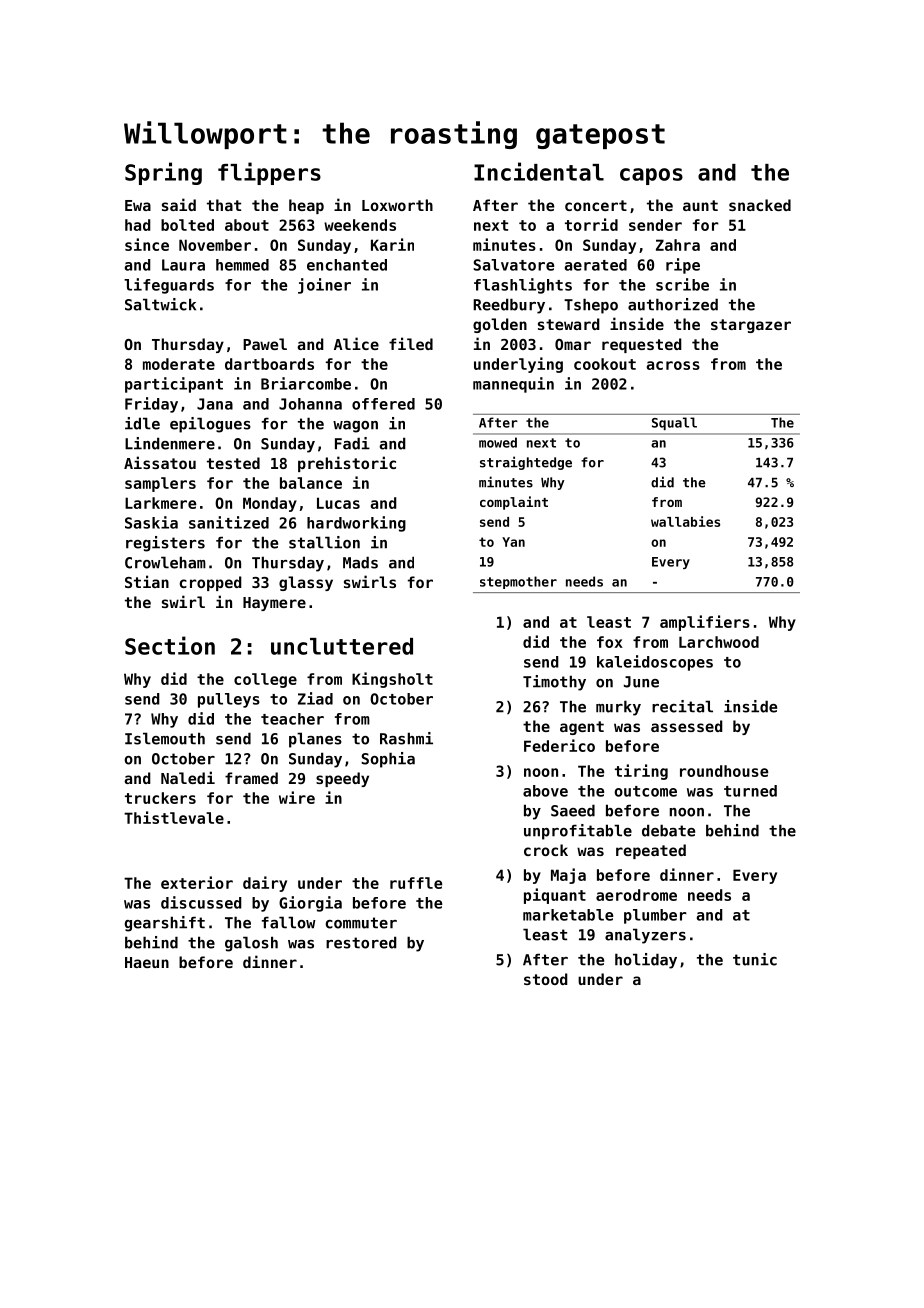 The image size is (924, 1308). What do you see at coordinates (700, 205) in the image?
I see `aunt` at bounding box center [700, 205].
